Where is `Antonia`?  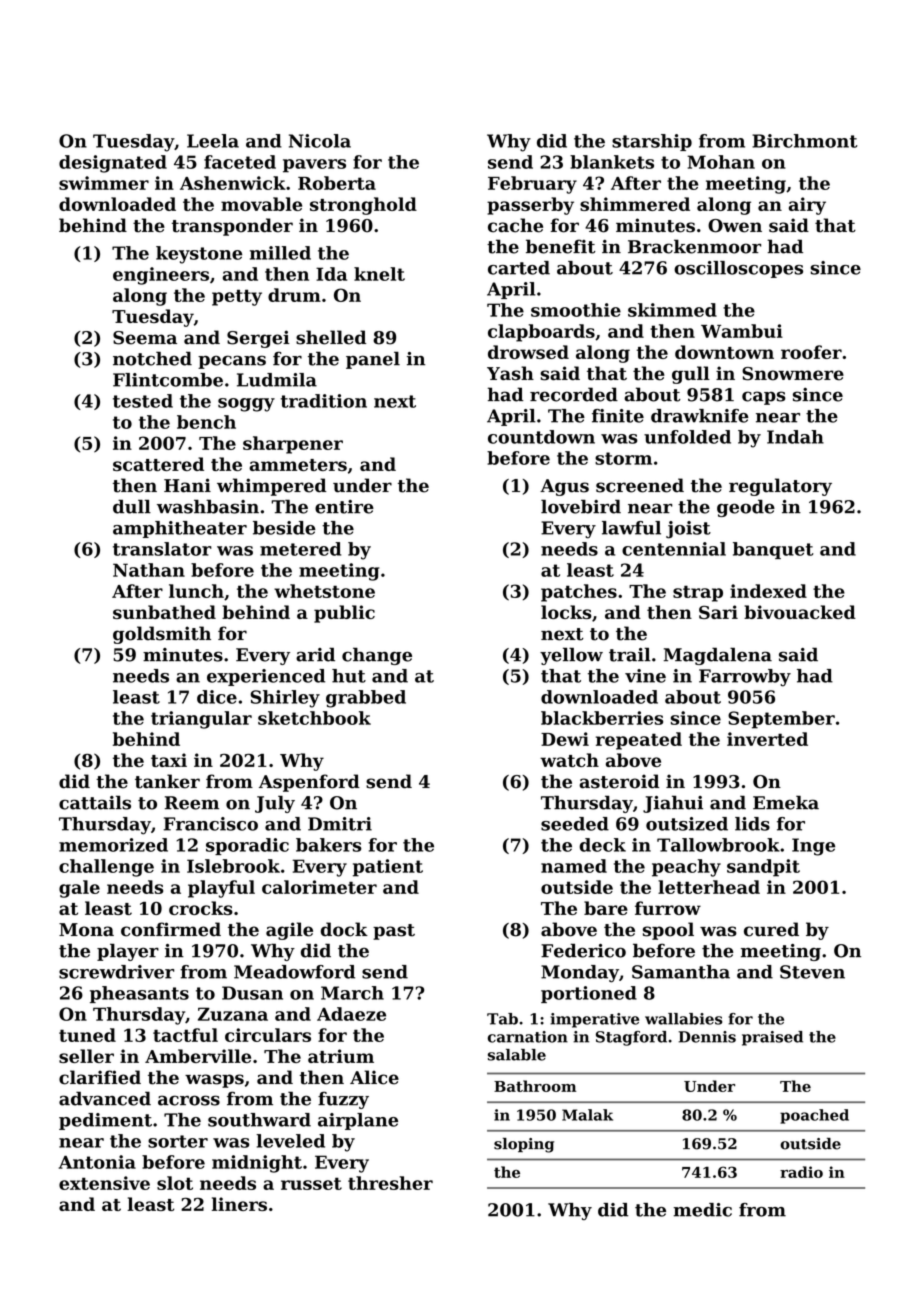
Antonia is located at coordinates (97, 1162).
